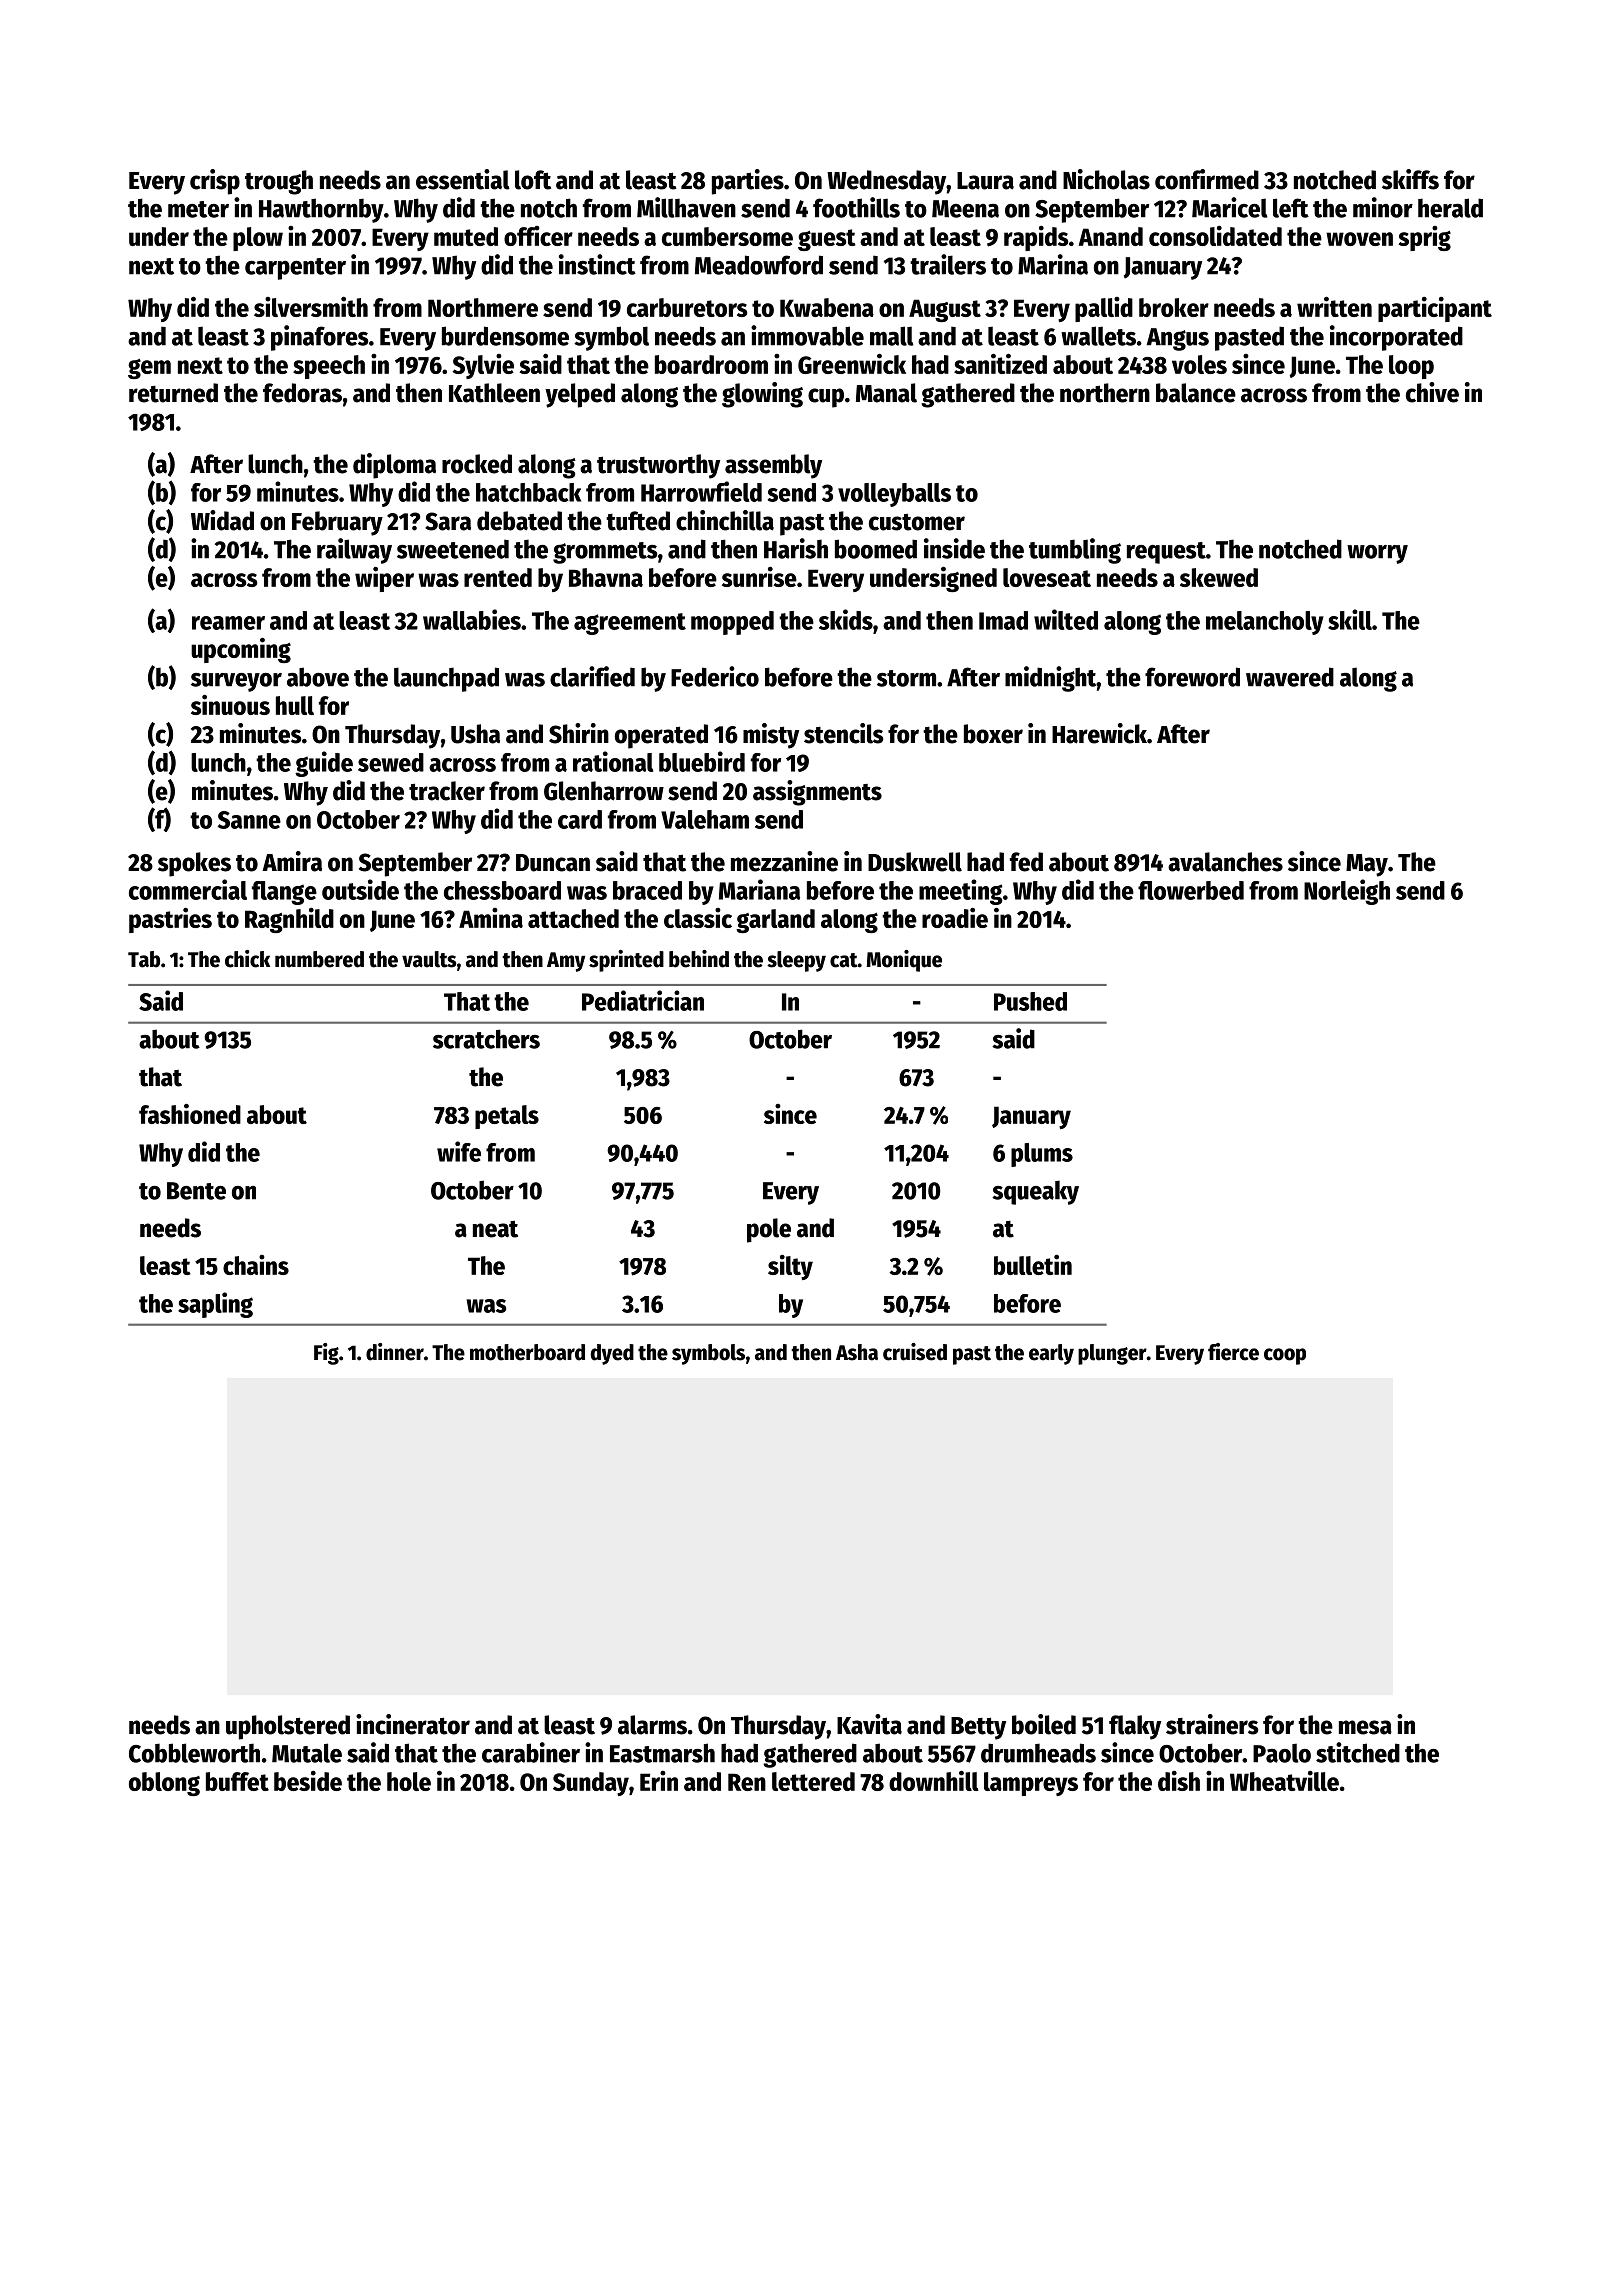  Describe the element at coordinates (906, 678) in the image. I see `storm` at that location.
